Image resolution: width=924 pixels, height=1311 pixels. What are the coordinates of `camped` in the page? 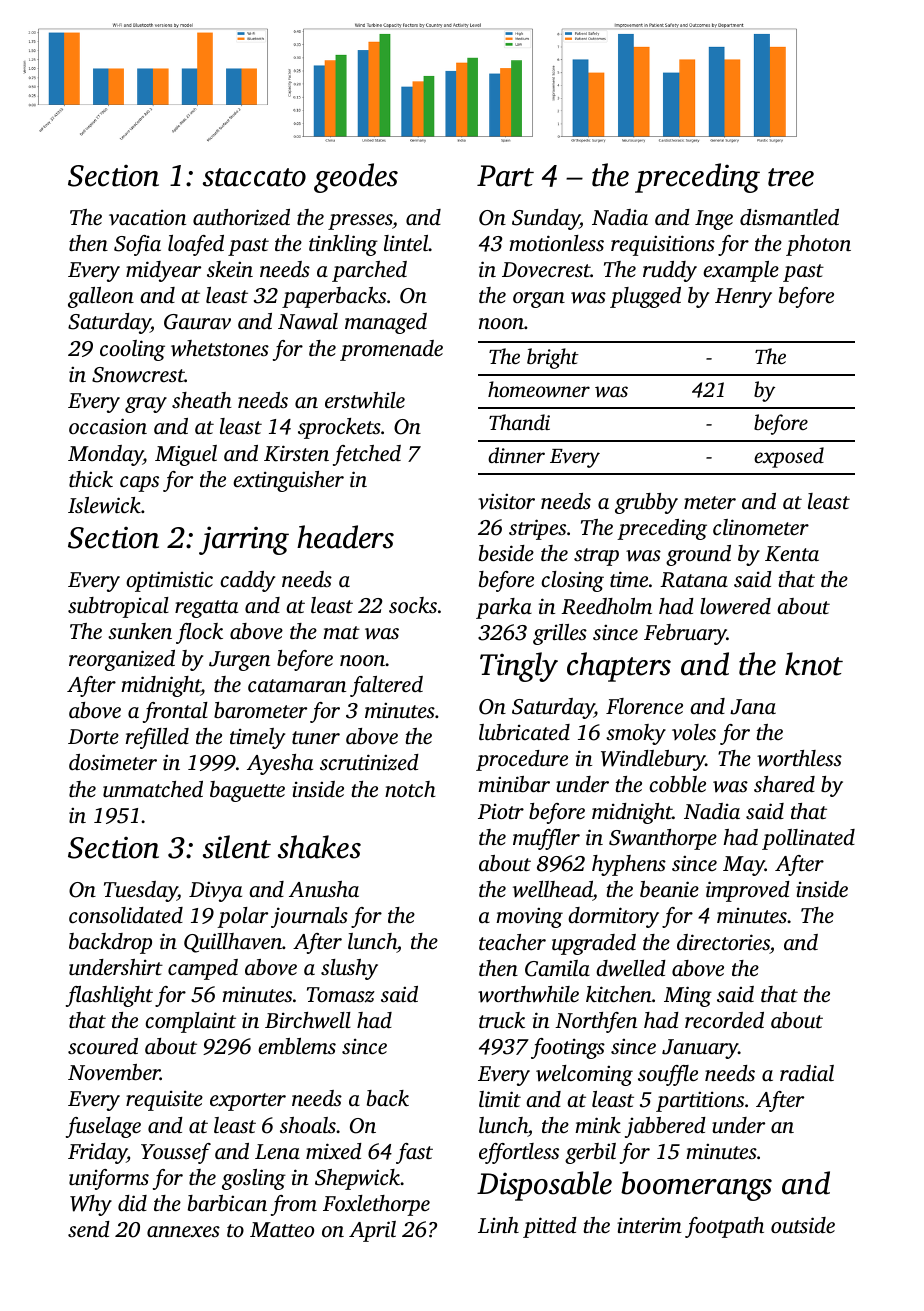 It's located at (203, 969).
